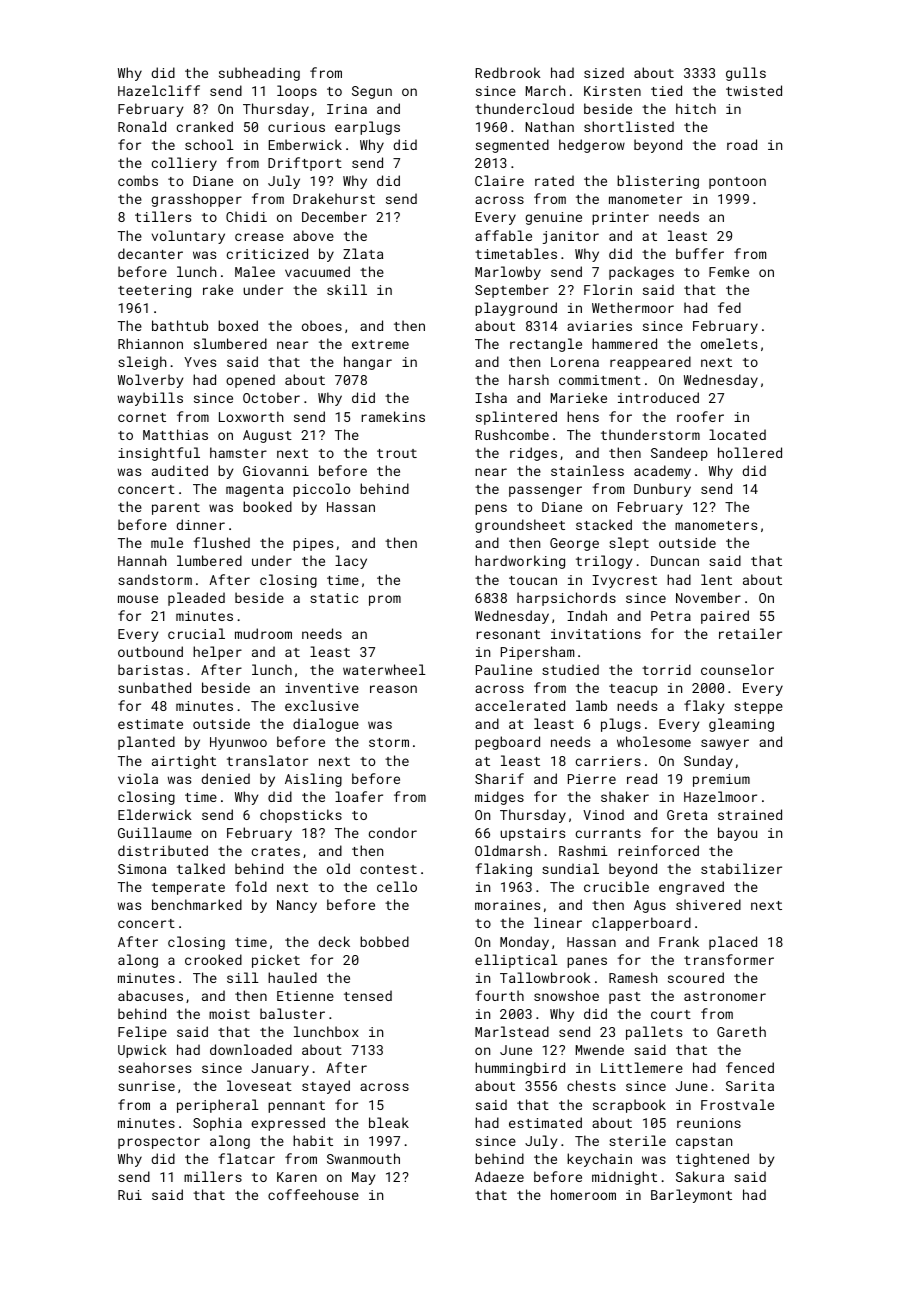 The image size is (908, 1316). What do you see at coordinates (351, 562) in the screenshot?
I see `lacy` at bounding box center [351, 562].
